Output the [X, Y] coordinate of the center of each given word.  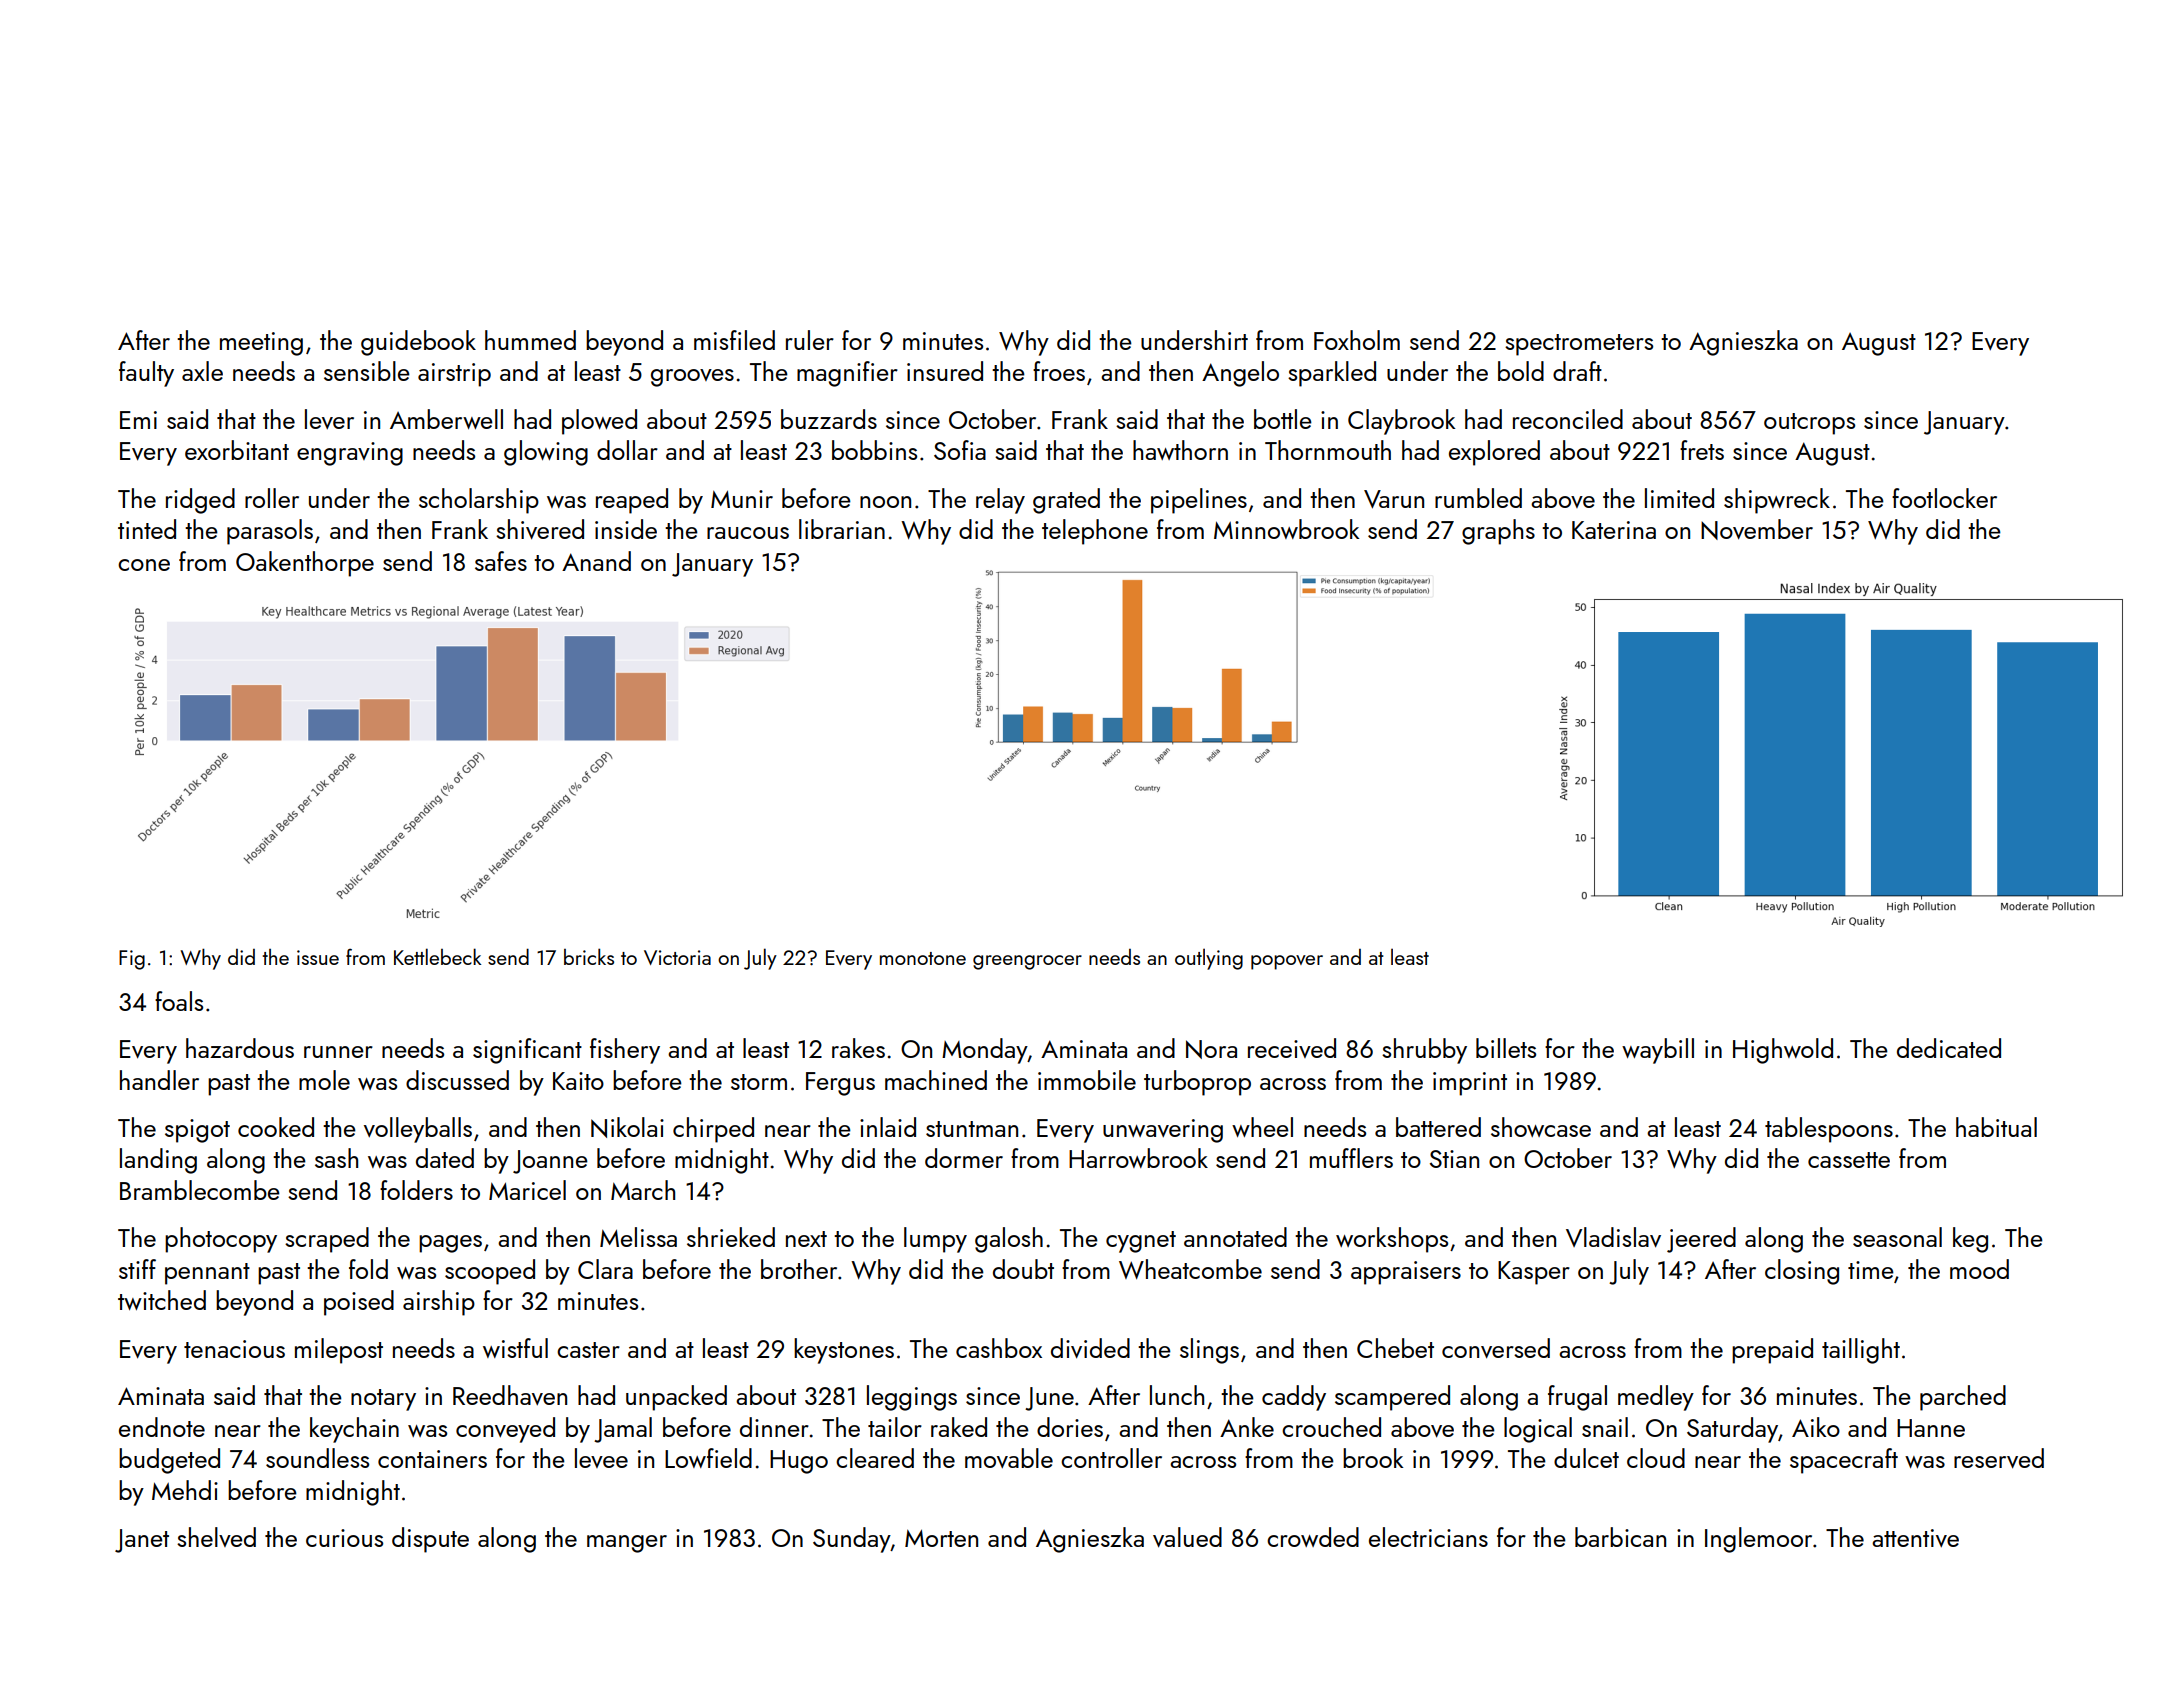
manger [627, 1544]
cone [144, 565]
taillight [1861, 1351]
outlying [1209, 959]
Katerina [1614, 530]
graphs [1498, 532]
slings [1209, 1351]
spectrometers [1579, 345]
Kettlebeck [437, 956]
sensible [367, 371]
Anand [596, 561]
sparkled [1332, 374]
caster [588, 1350]
